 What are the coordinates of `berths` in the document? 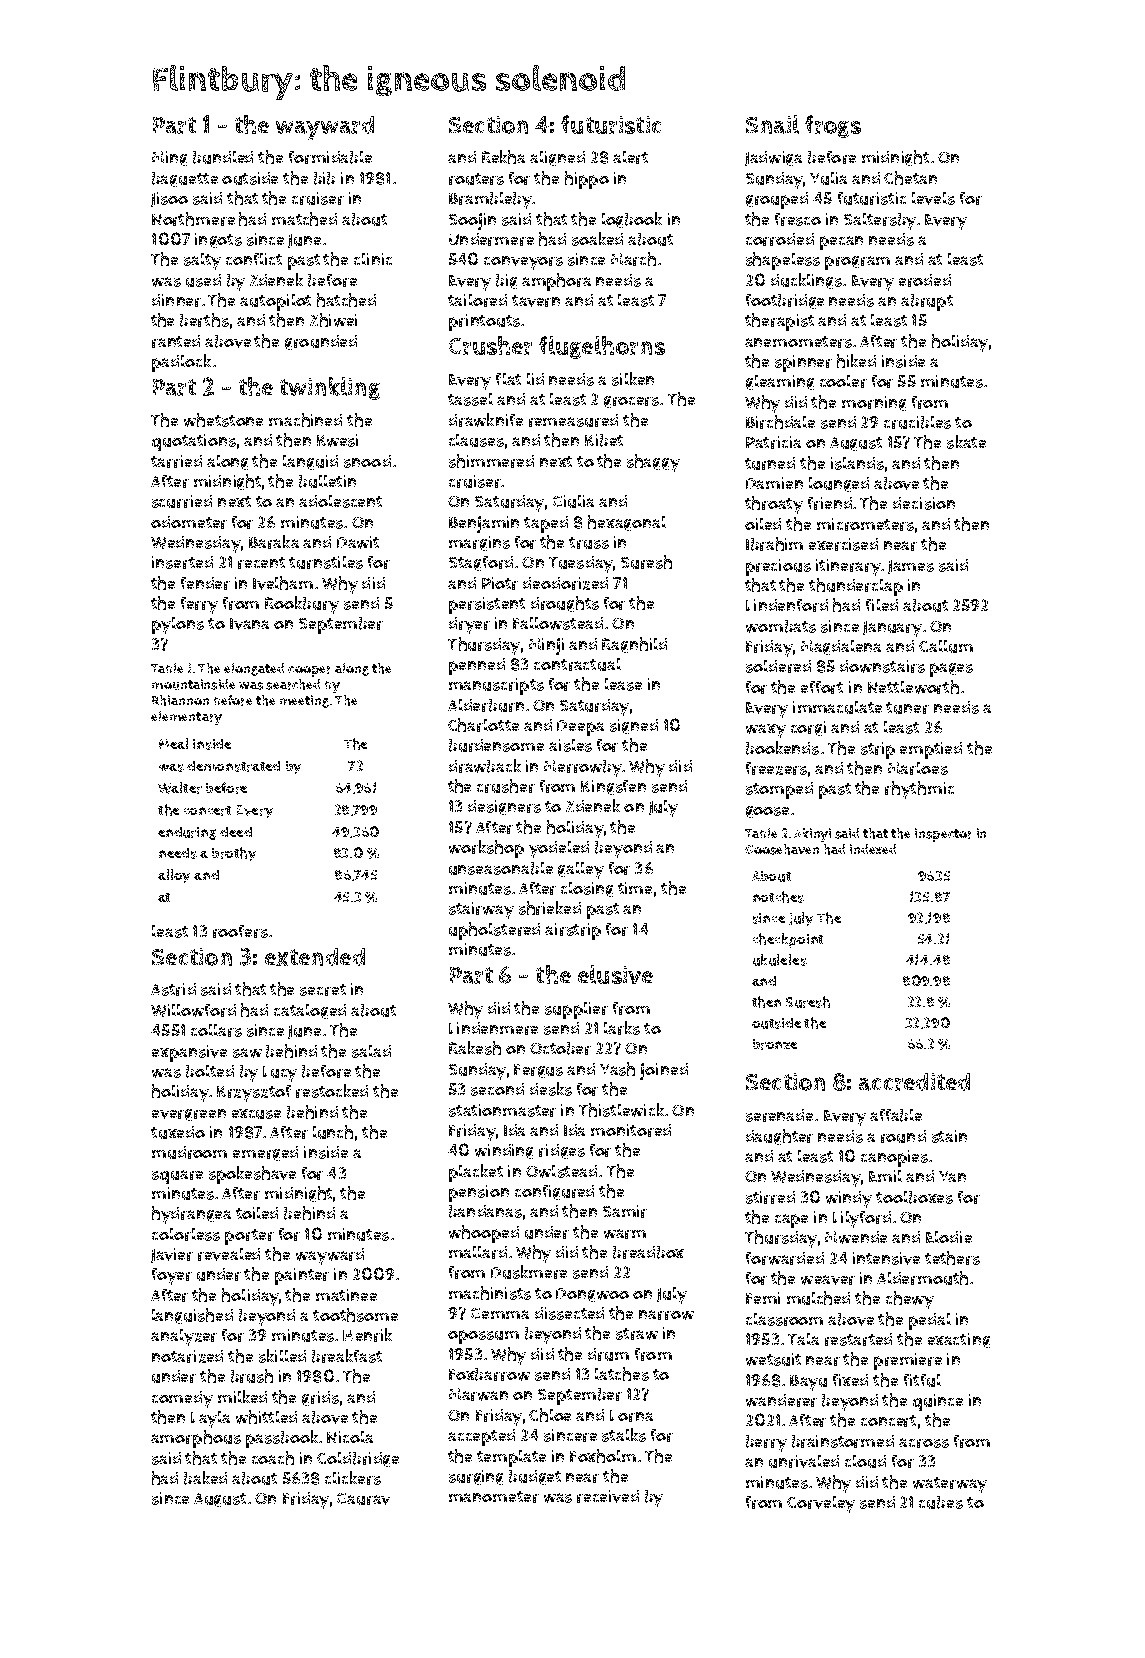 It's located at (204, 320).
